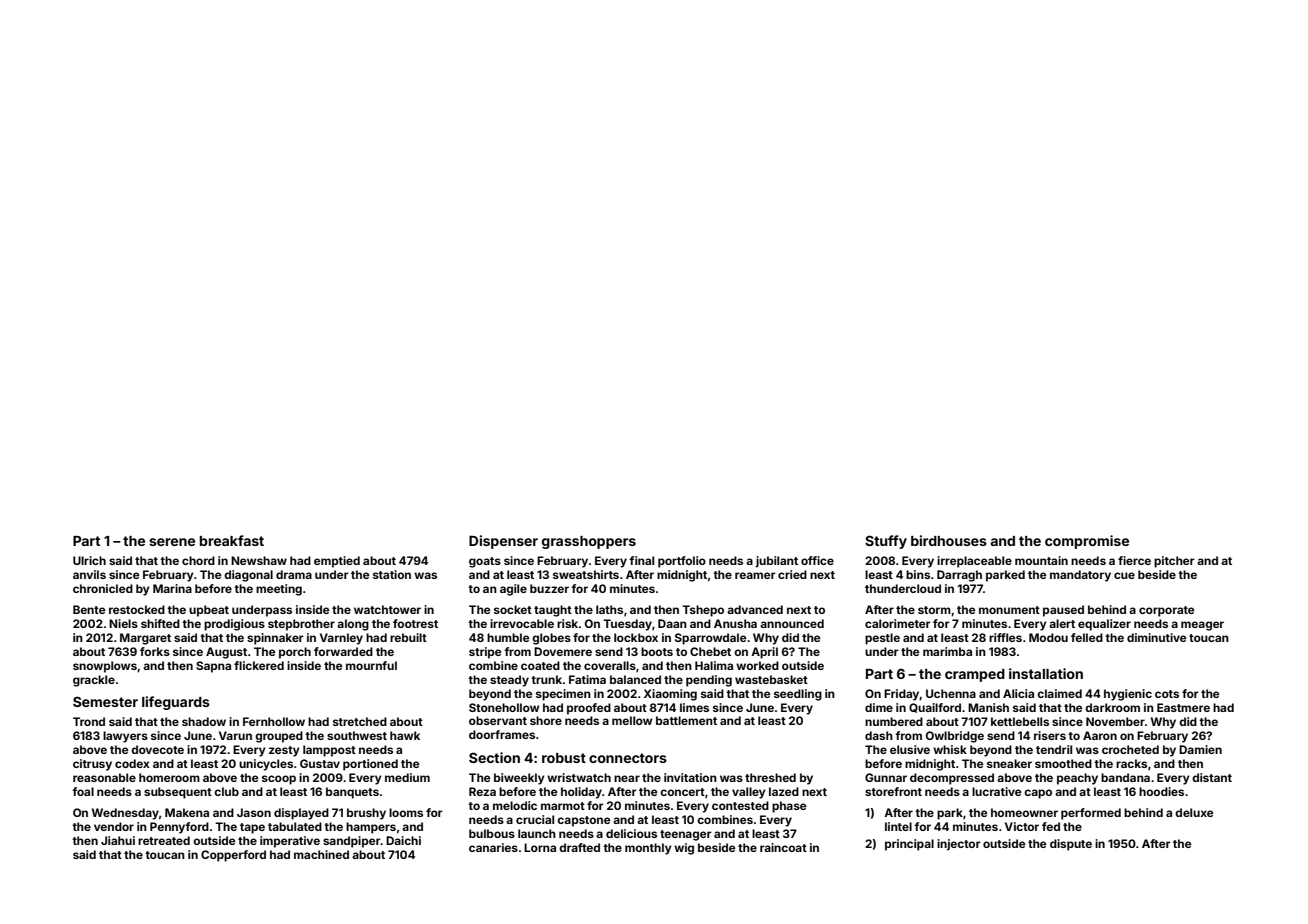  I want to click on marimba, so click(947, 651).
